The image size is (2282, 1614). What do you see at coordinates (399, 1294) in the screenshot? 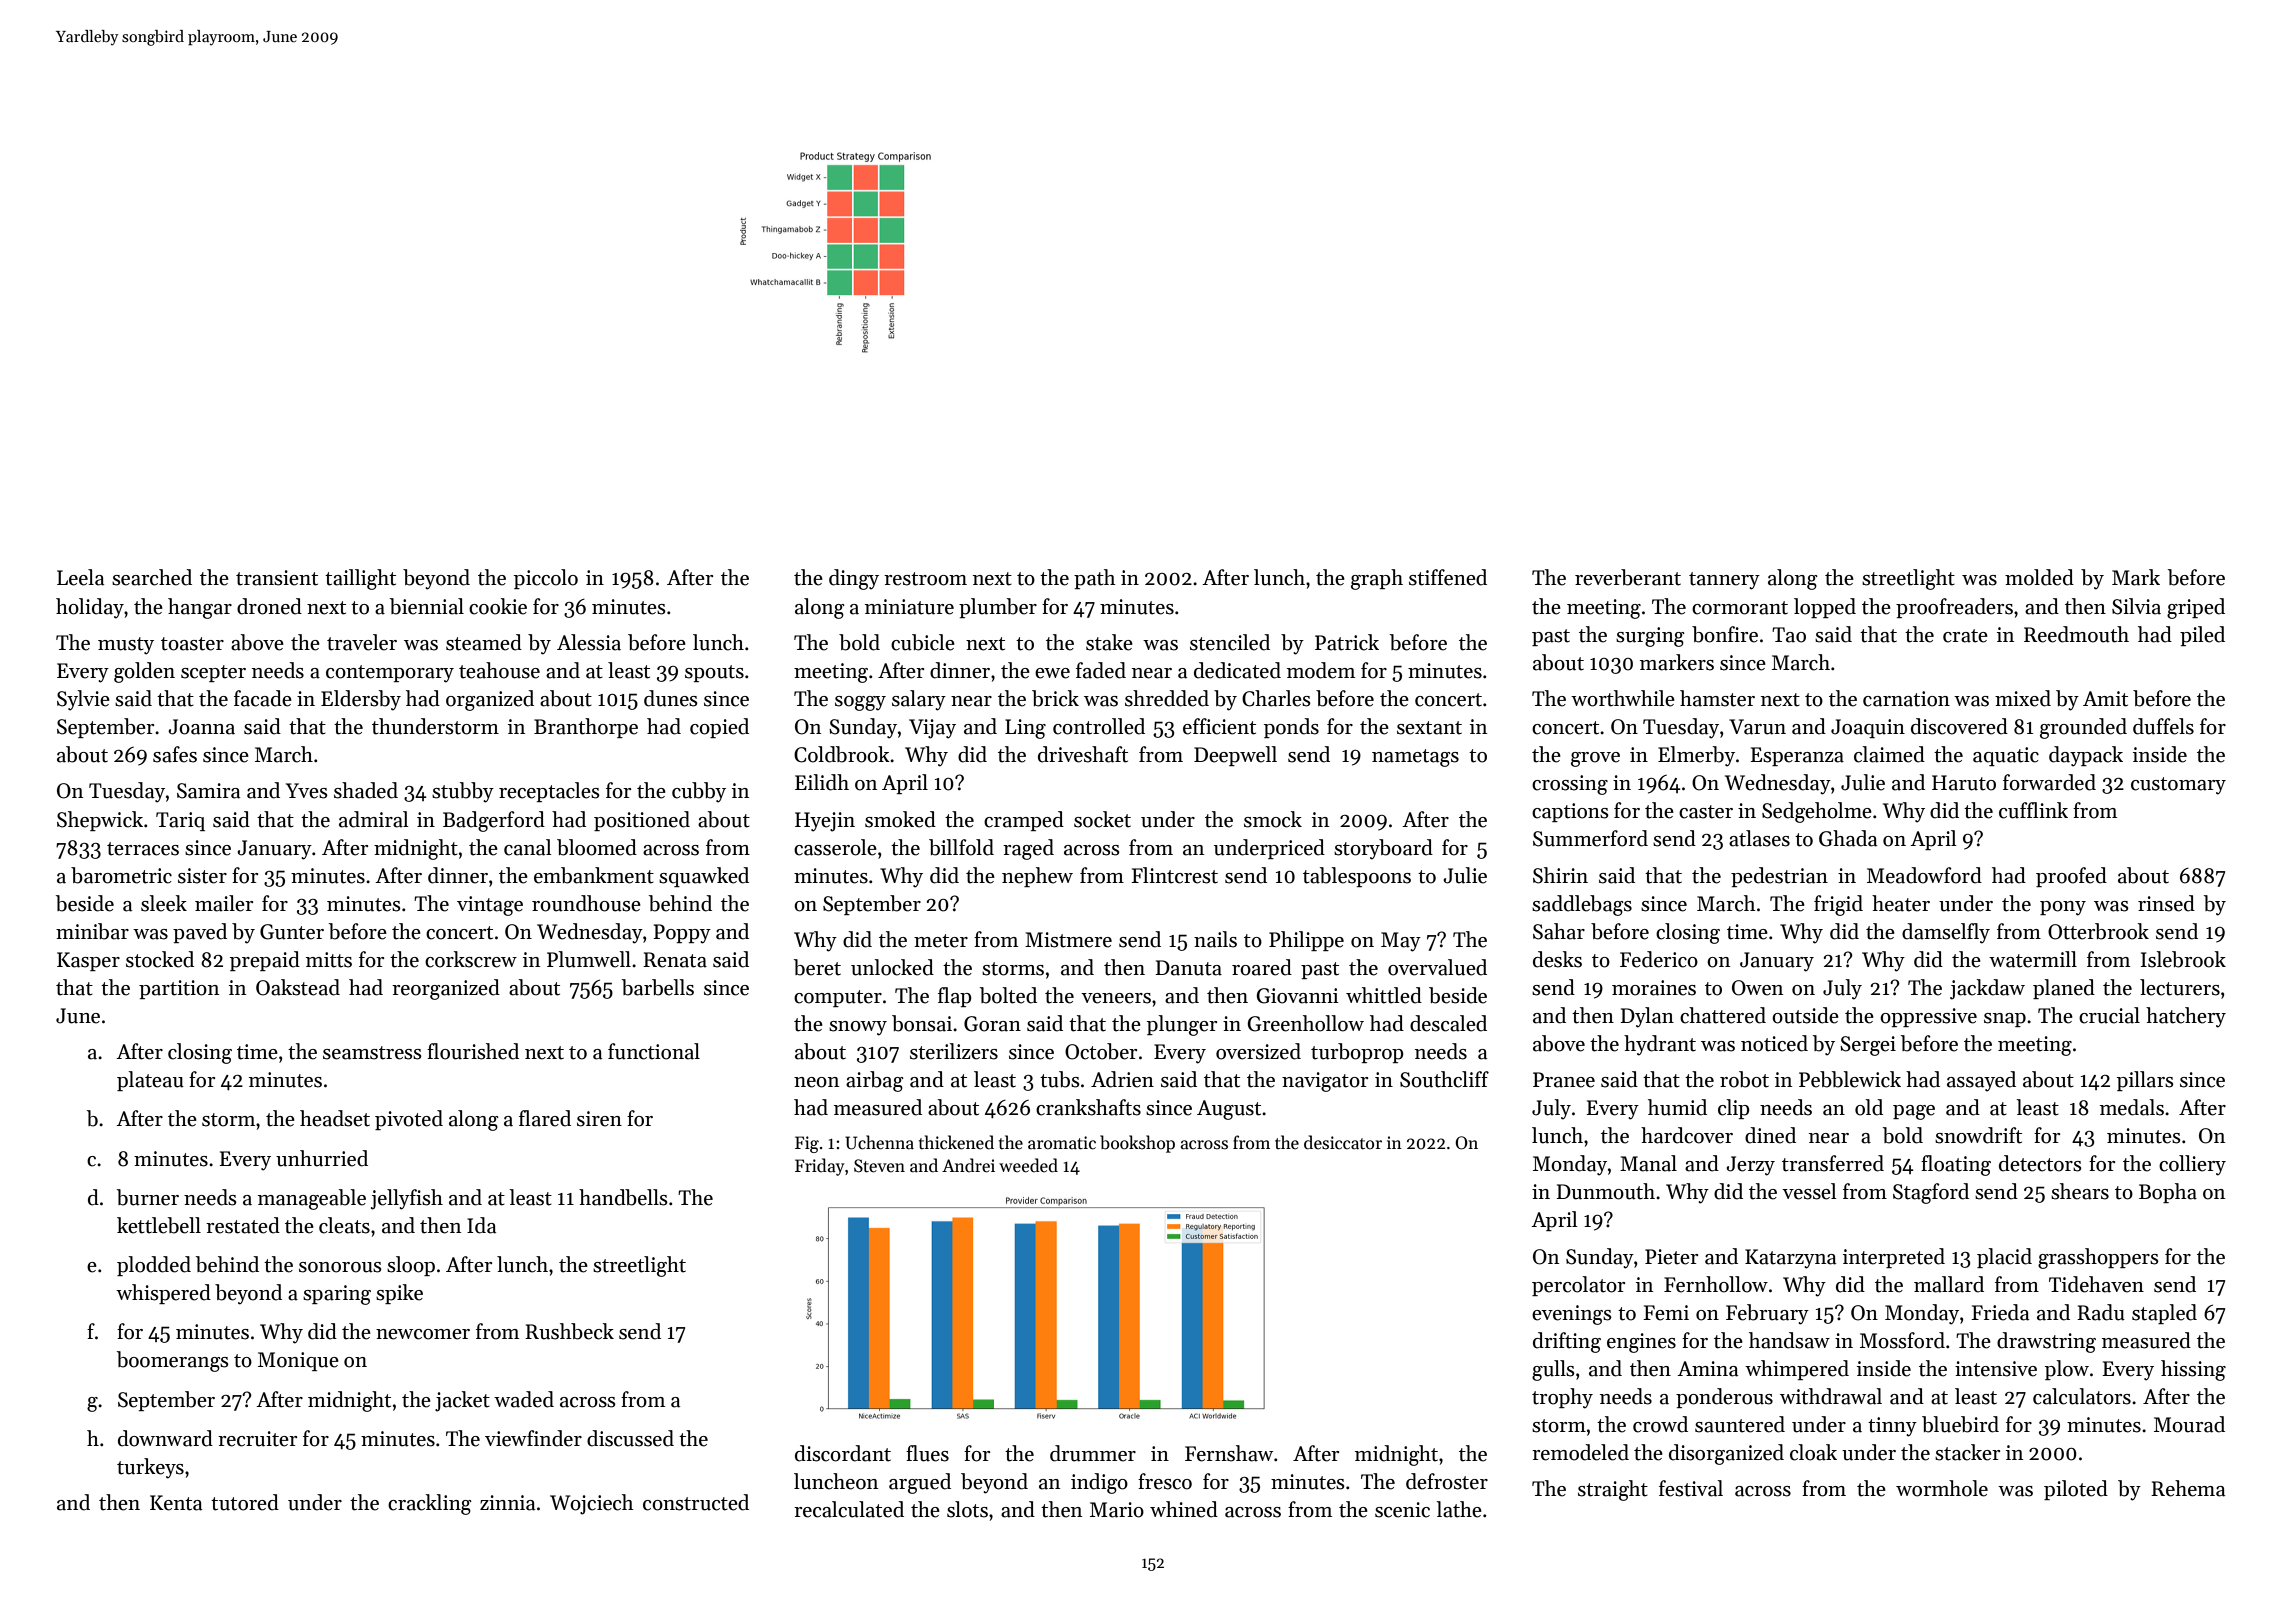
I see `spike` at bounding box center [399, 1294].
